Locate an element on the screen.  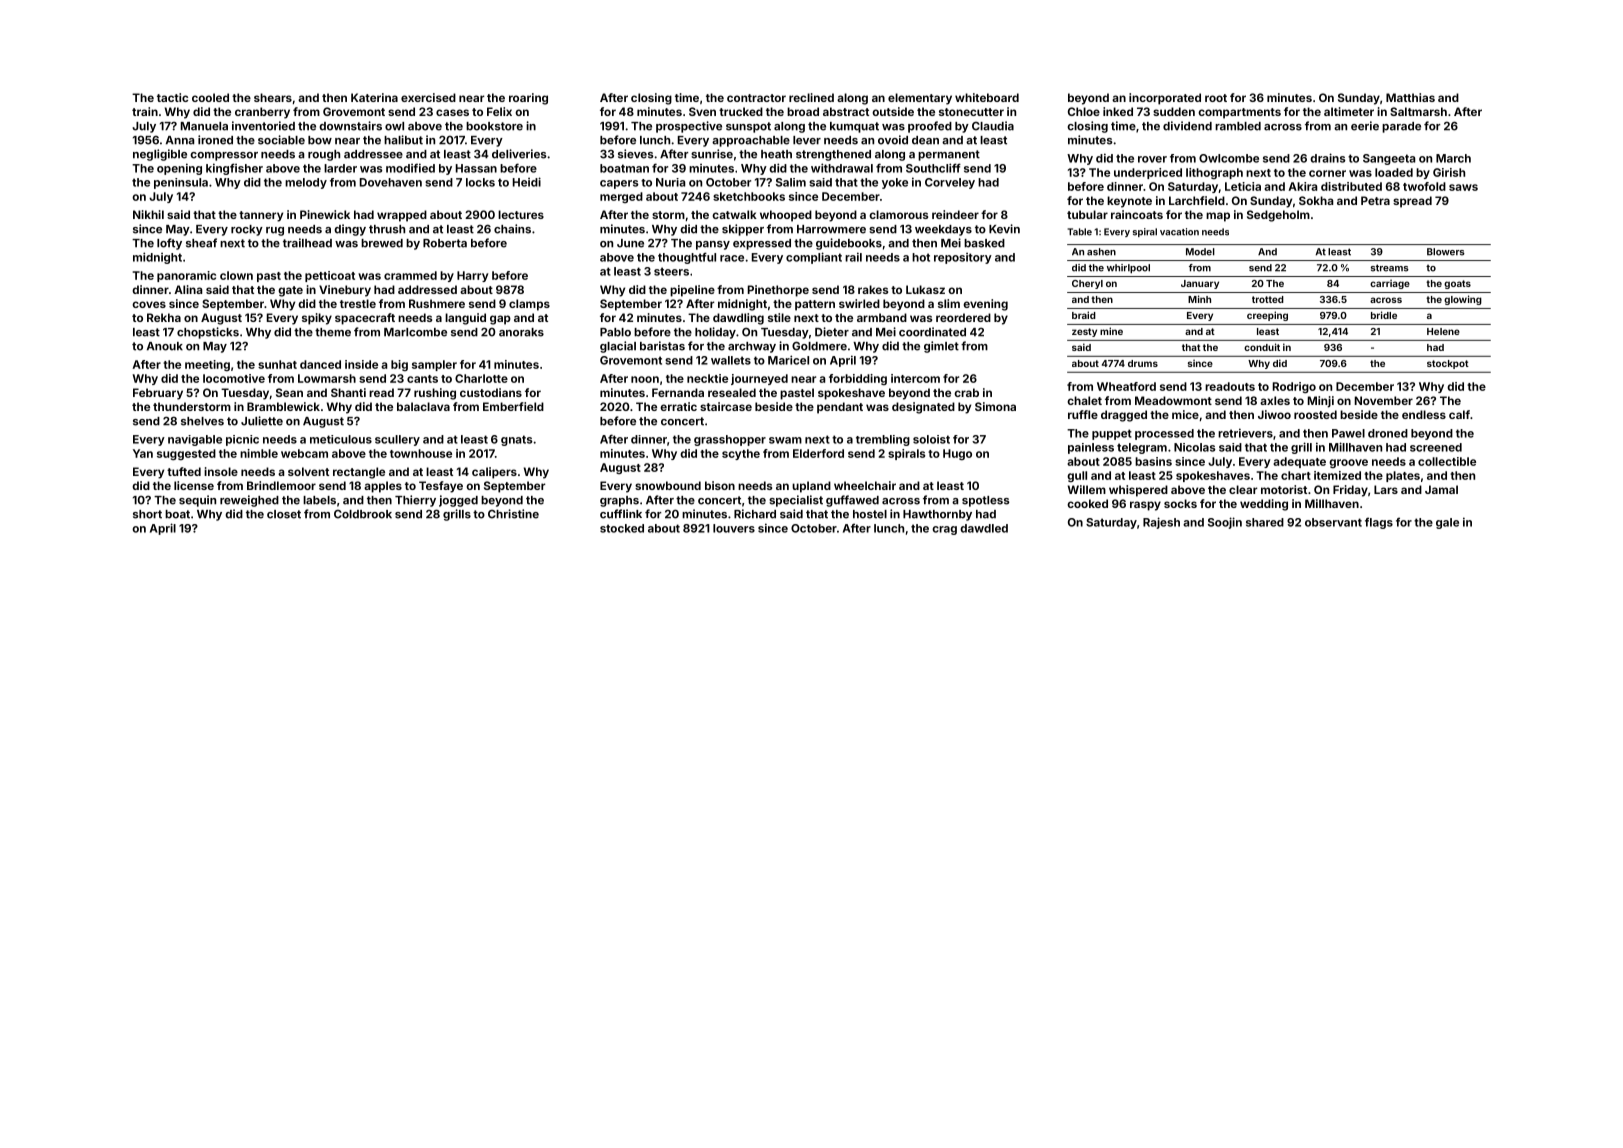
Dieter is located at coordinates (832, 332).
